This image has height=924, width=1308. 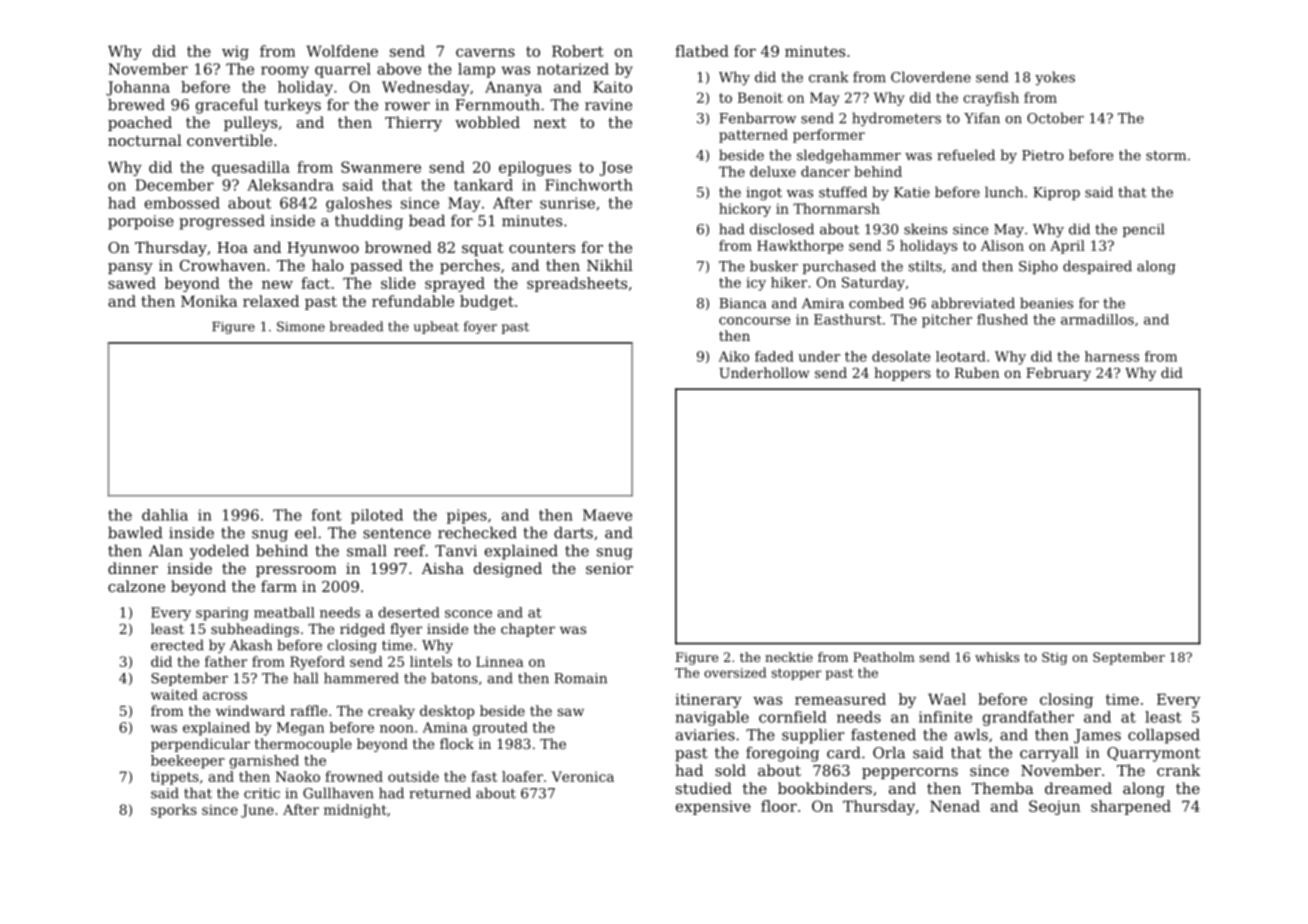 What do you see at coordinates (165, 515) in the image?
I see `dahlia` at bounding box center [165, 515].
